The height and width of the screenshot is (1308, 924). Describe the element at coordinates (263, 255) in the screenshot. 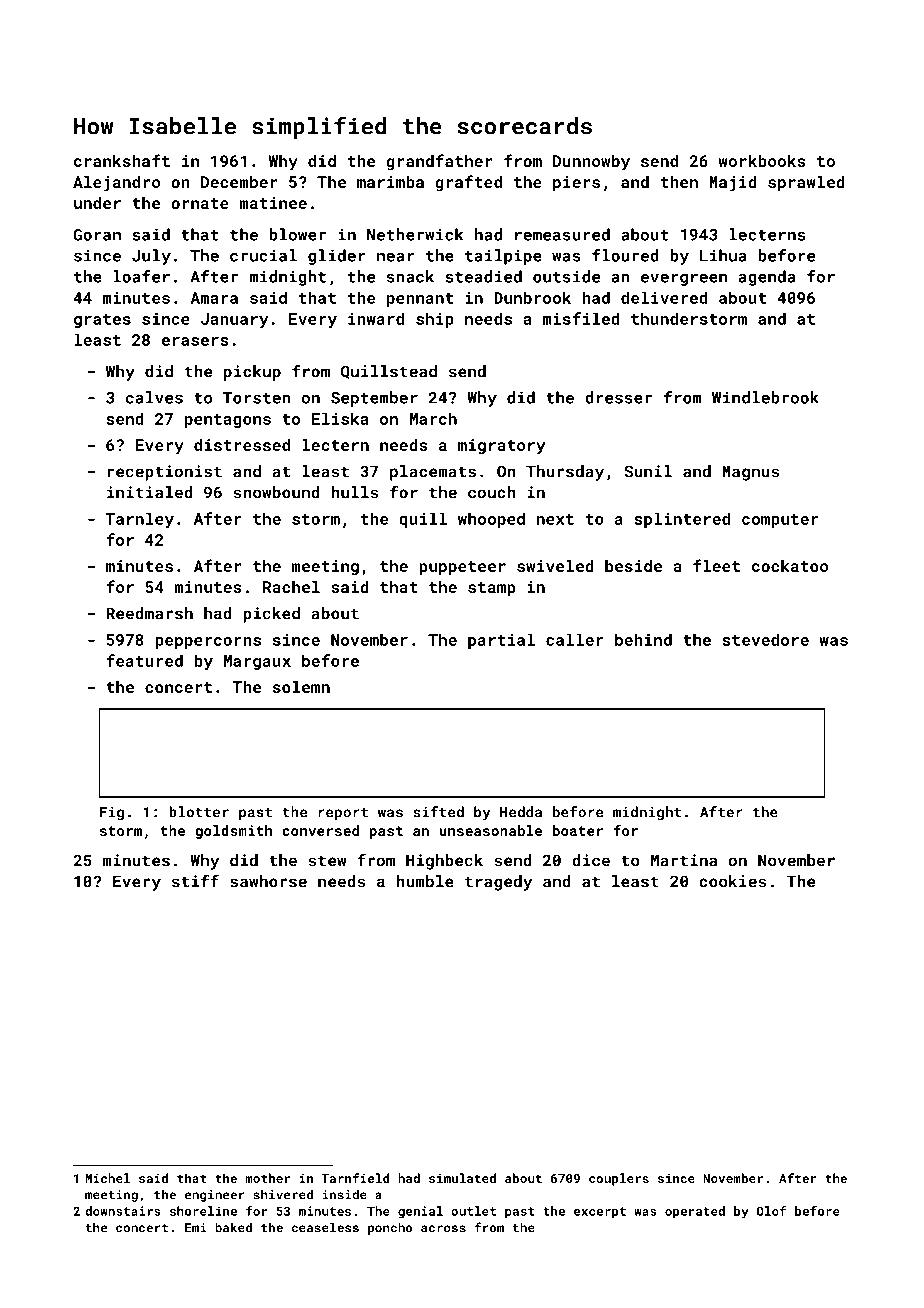

I see `crucial` at that location.
